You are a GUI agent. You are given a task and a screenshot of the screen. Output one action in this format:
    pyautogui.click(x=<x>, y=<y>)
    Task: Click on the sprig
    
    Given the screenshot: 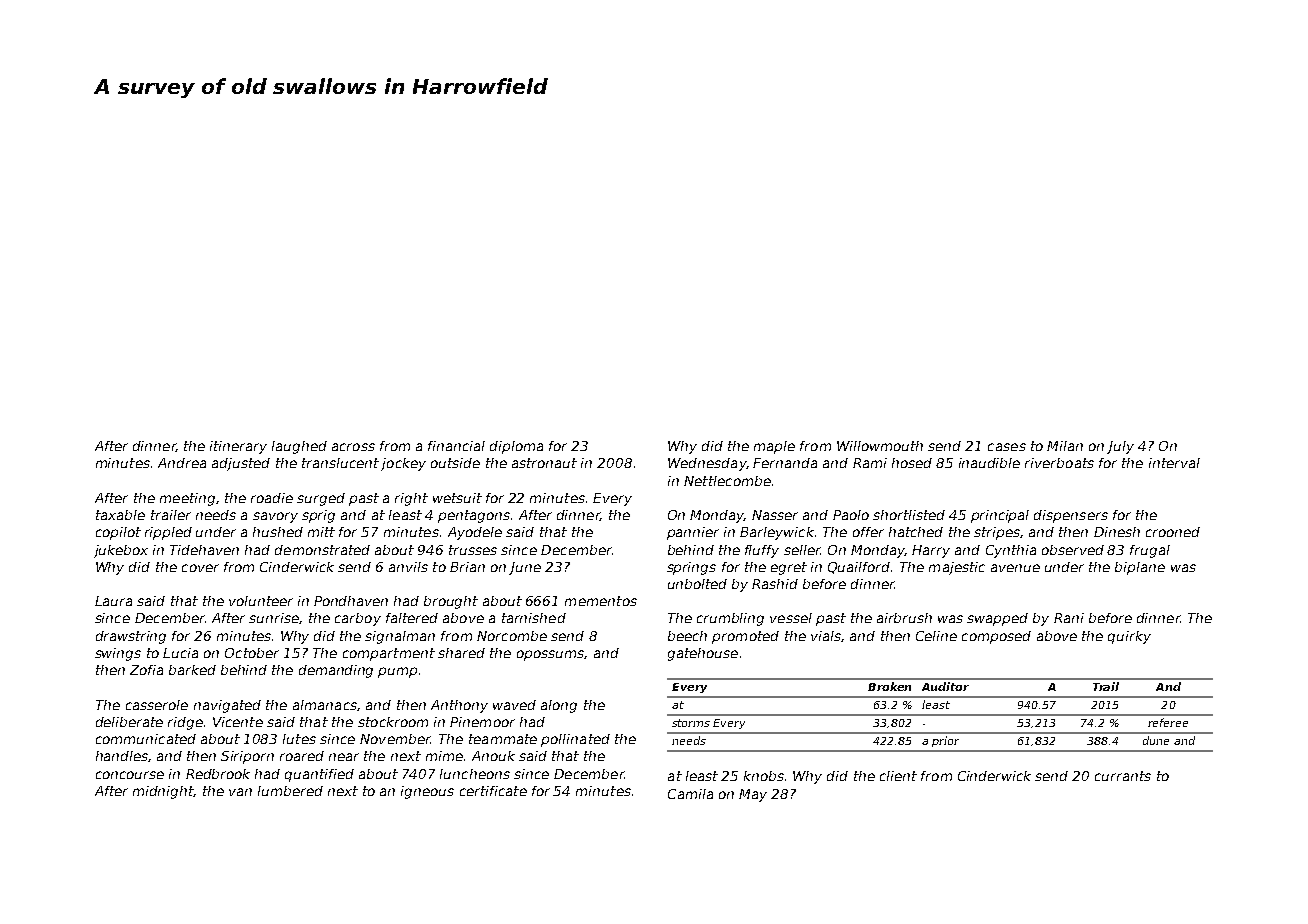 What is the action you would take?
    pyautogui.click(x=318, y=516)
